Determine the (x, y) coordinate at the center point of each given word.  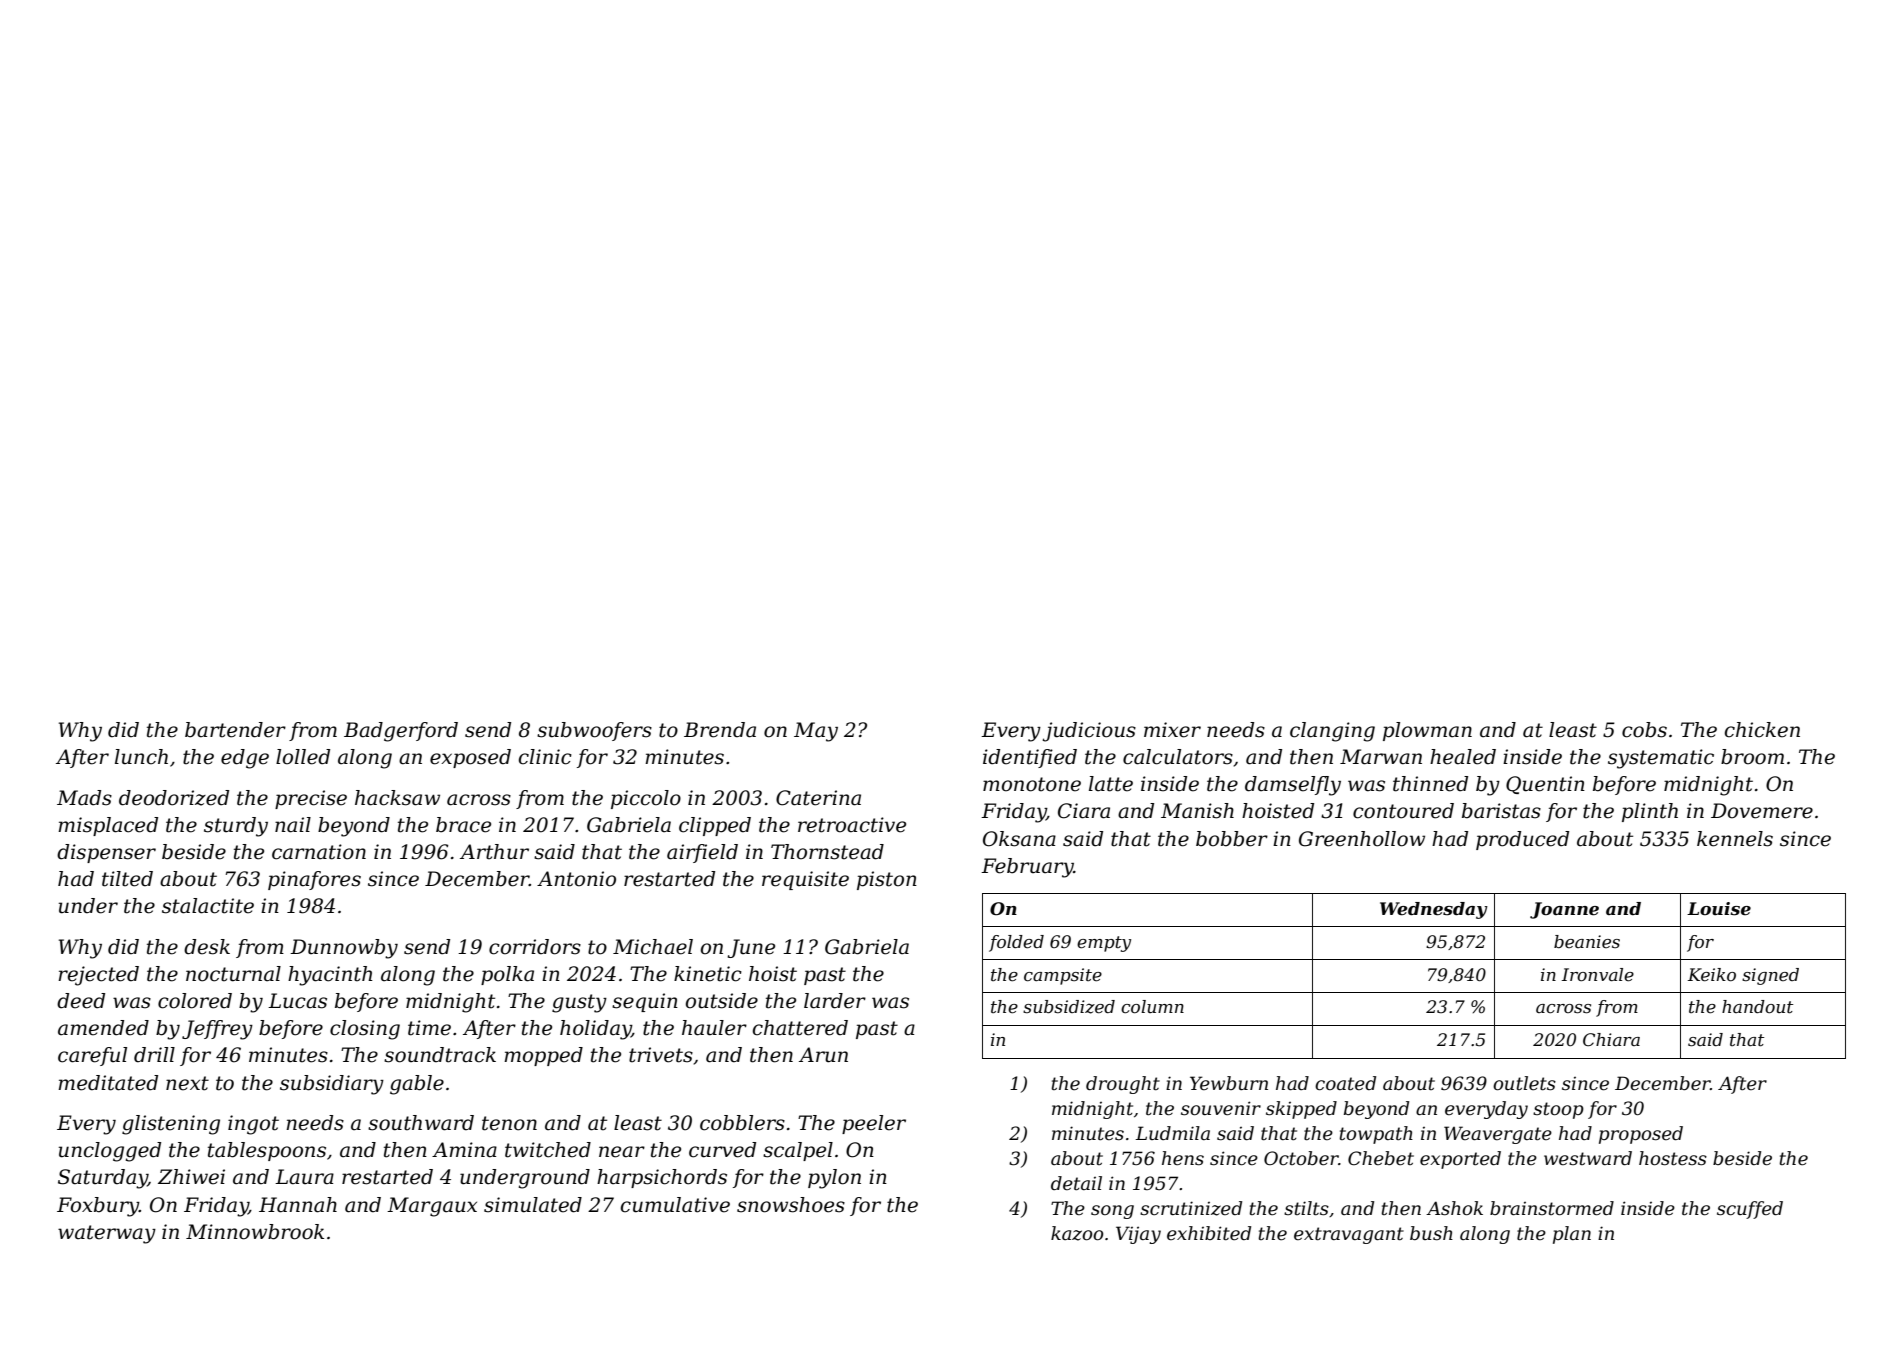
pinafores (314, 880)
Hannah (298, 1205)
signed (1770, 976)
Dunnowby (344, 949)
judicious (1089, 732)
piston (887, 880)
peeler (874, 1124)
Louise (1719, 909)
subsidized (1069, 1007)
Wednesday (1434, 910)
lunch (141, 757)
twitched (548, 1150)
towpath (1376, 1135)
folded (1016, 943)
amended (103, 1028)
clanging (1332, 732)
